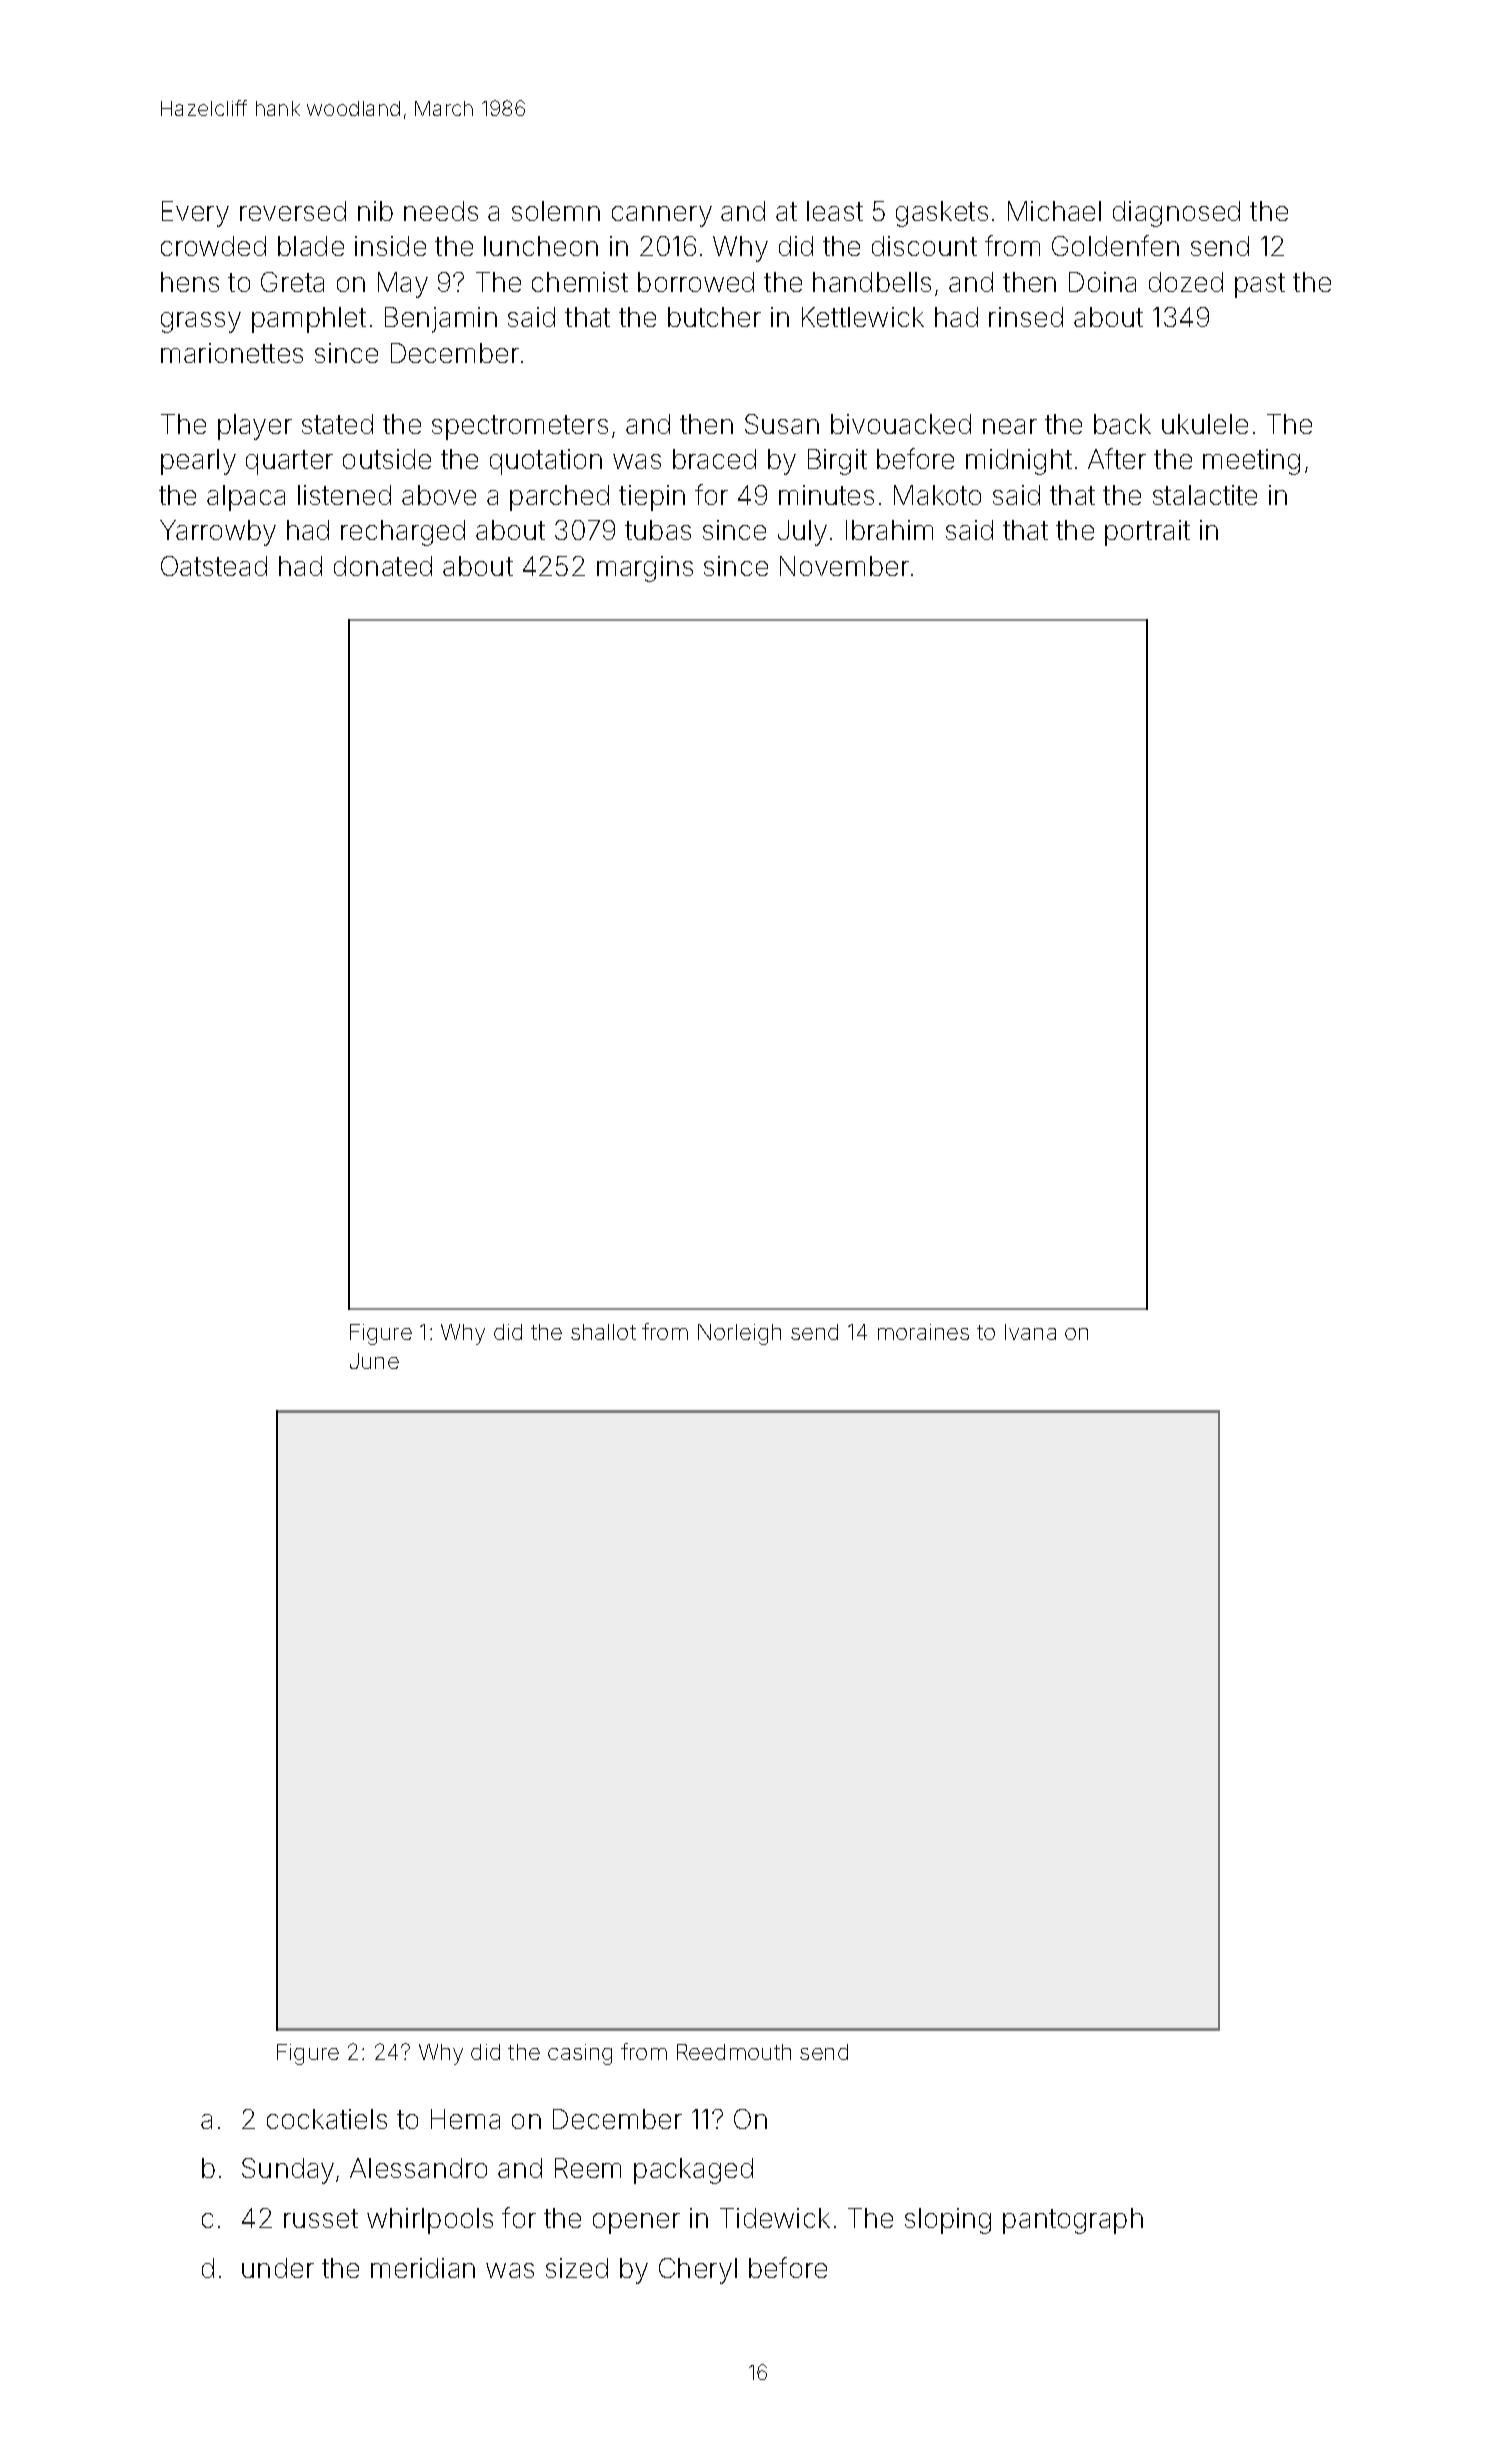 Image resolution: width=1496 pixels, height=2464 pixels. I want to click on donated, so click(383, 566).
